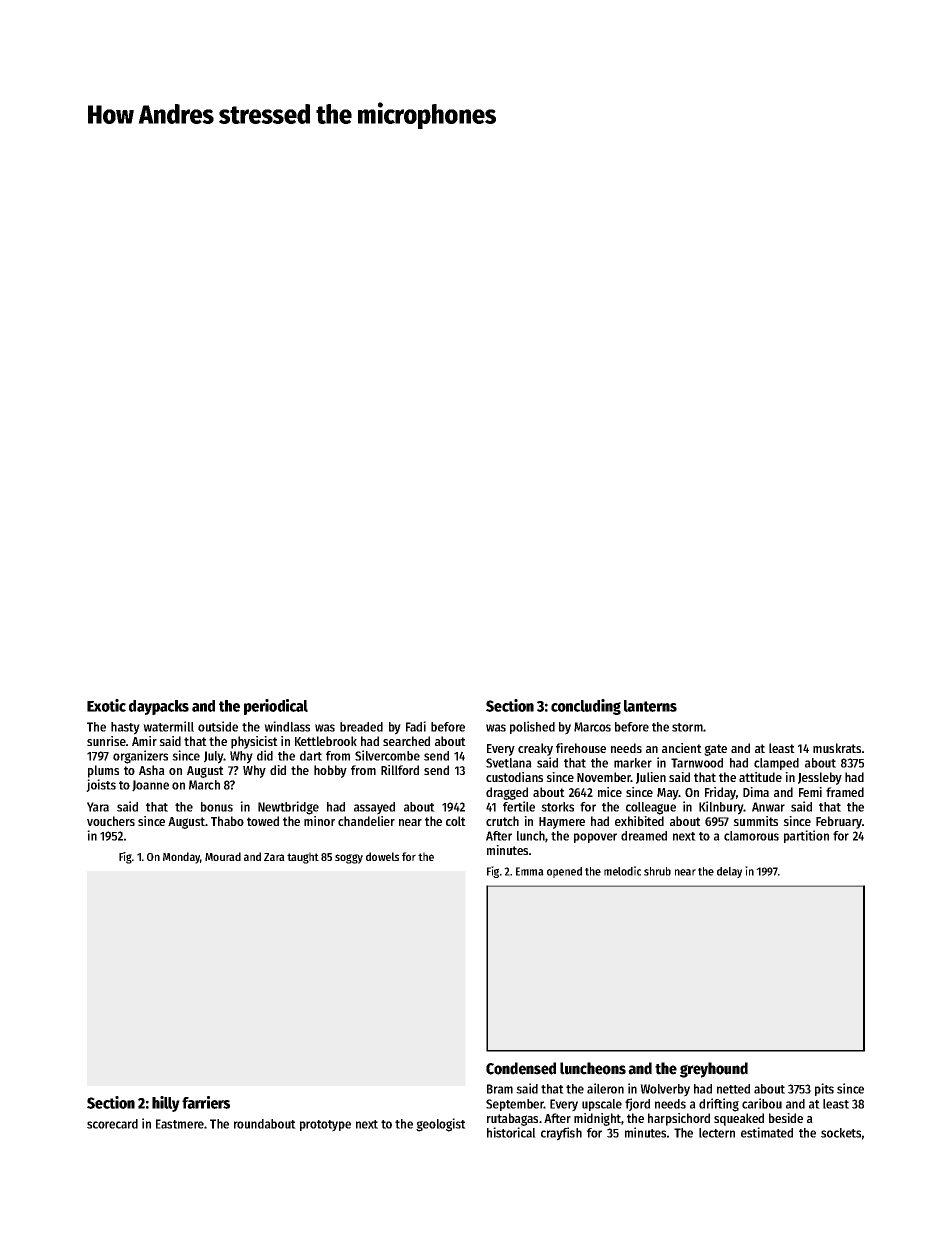 Image resolution: width=952 pixels, height=1233 pixels. I want to click on muskrats, so click(837, 748).
